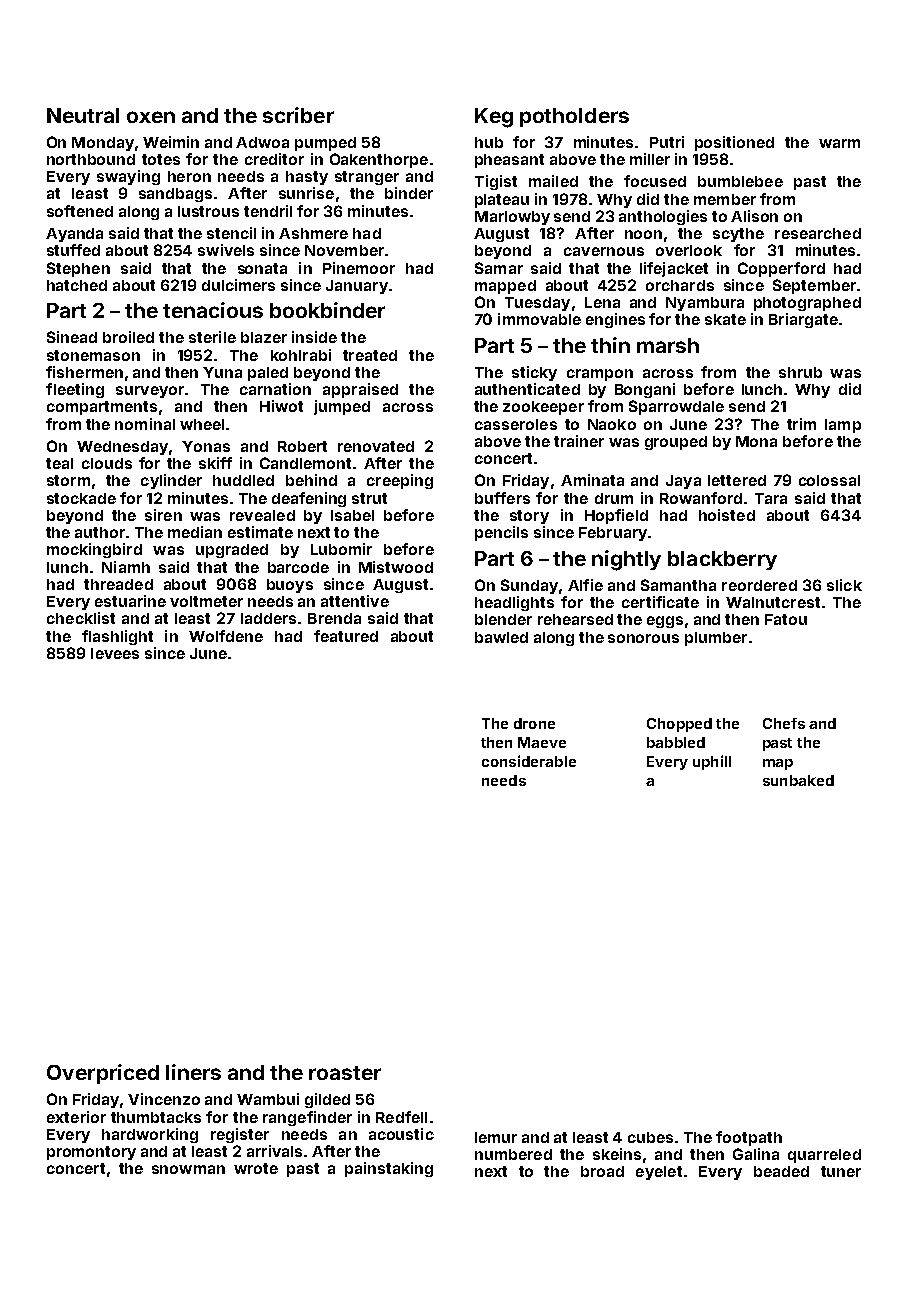 The height and width of the document is (1316, 908). I want to click on considerable, so click(529, 761).
